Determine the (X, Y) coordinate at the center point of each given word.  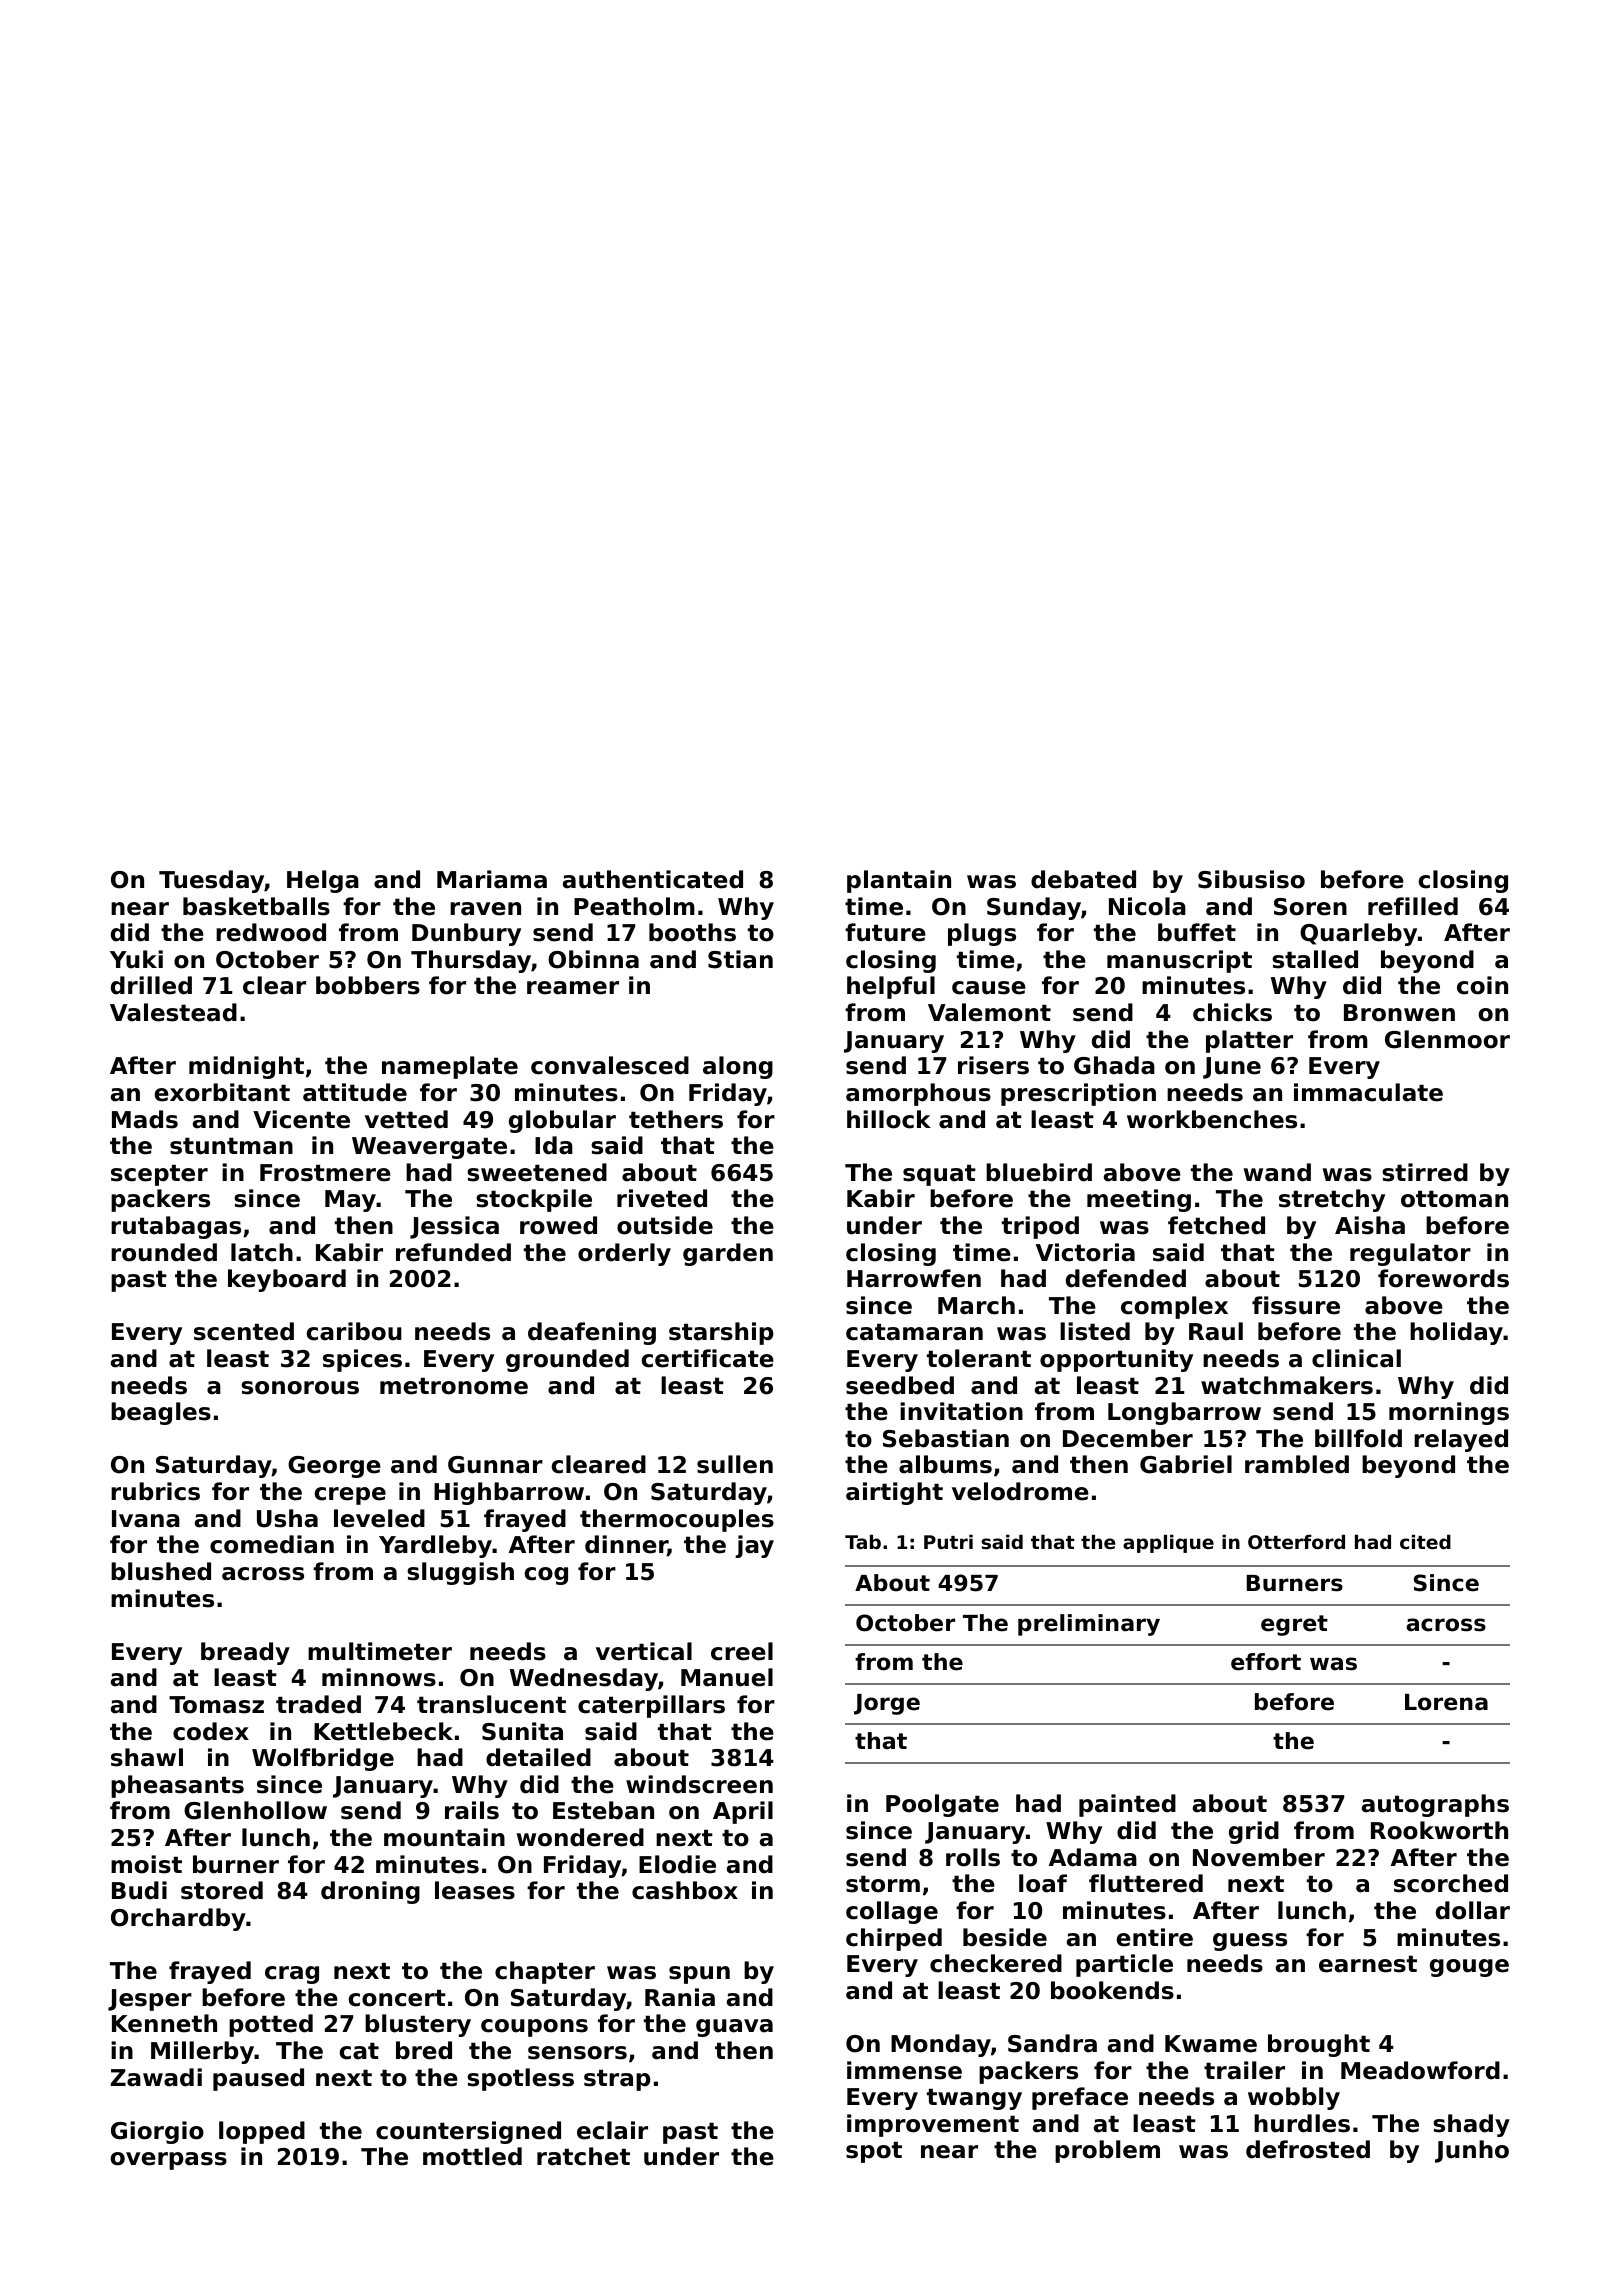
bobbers (368, 985)
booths (692, 932)
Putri (948, 1541)
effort (1266, 1662)
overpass (169, 2161)
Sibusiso (1251, 879)
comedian (272, 1544)
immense (904, 2070)
